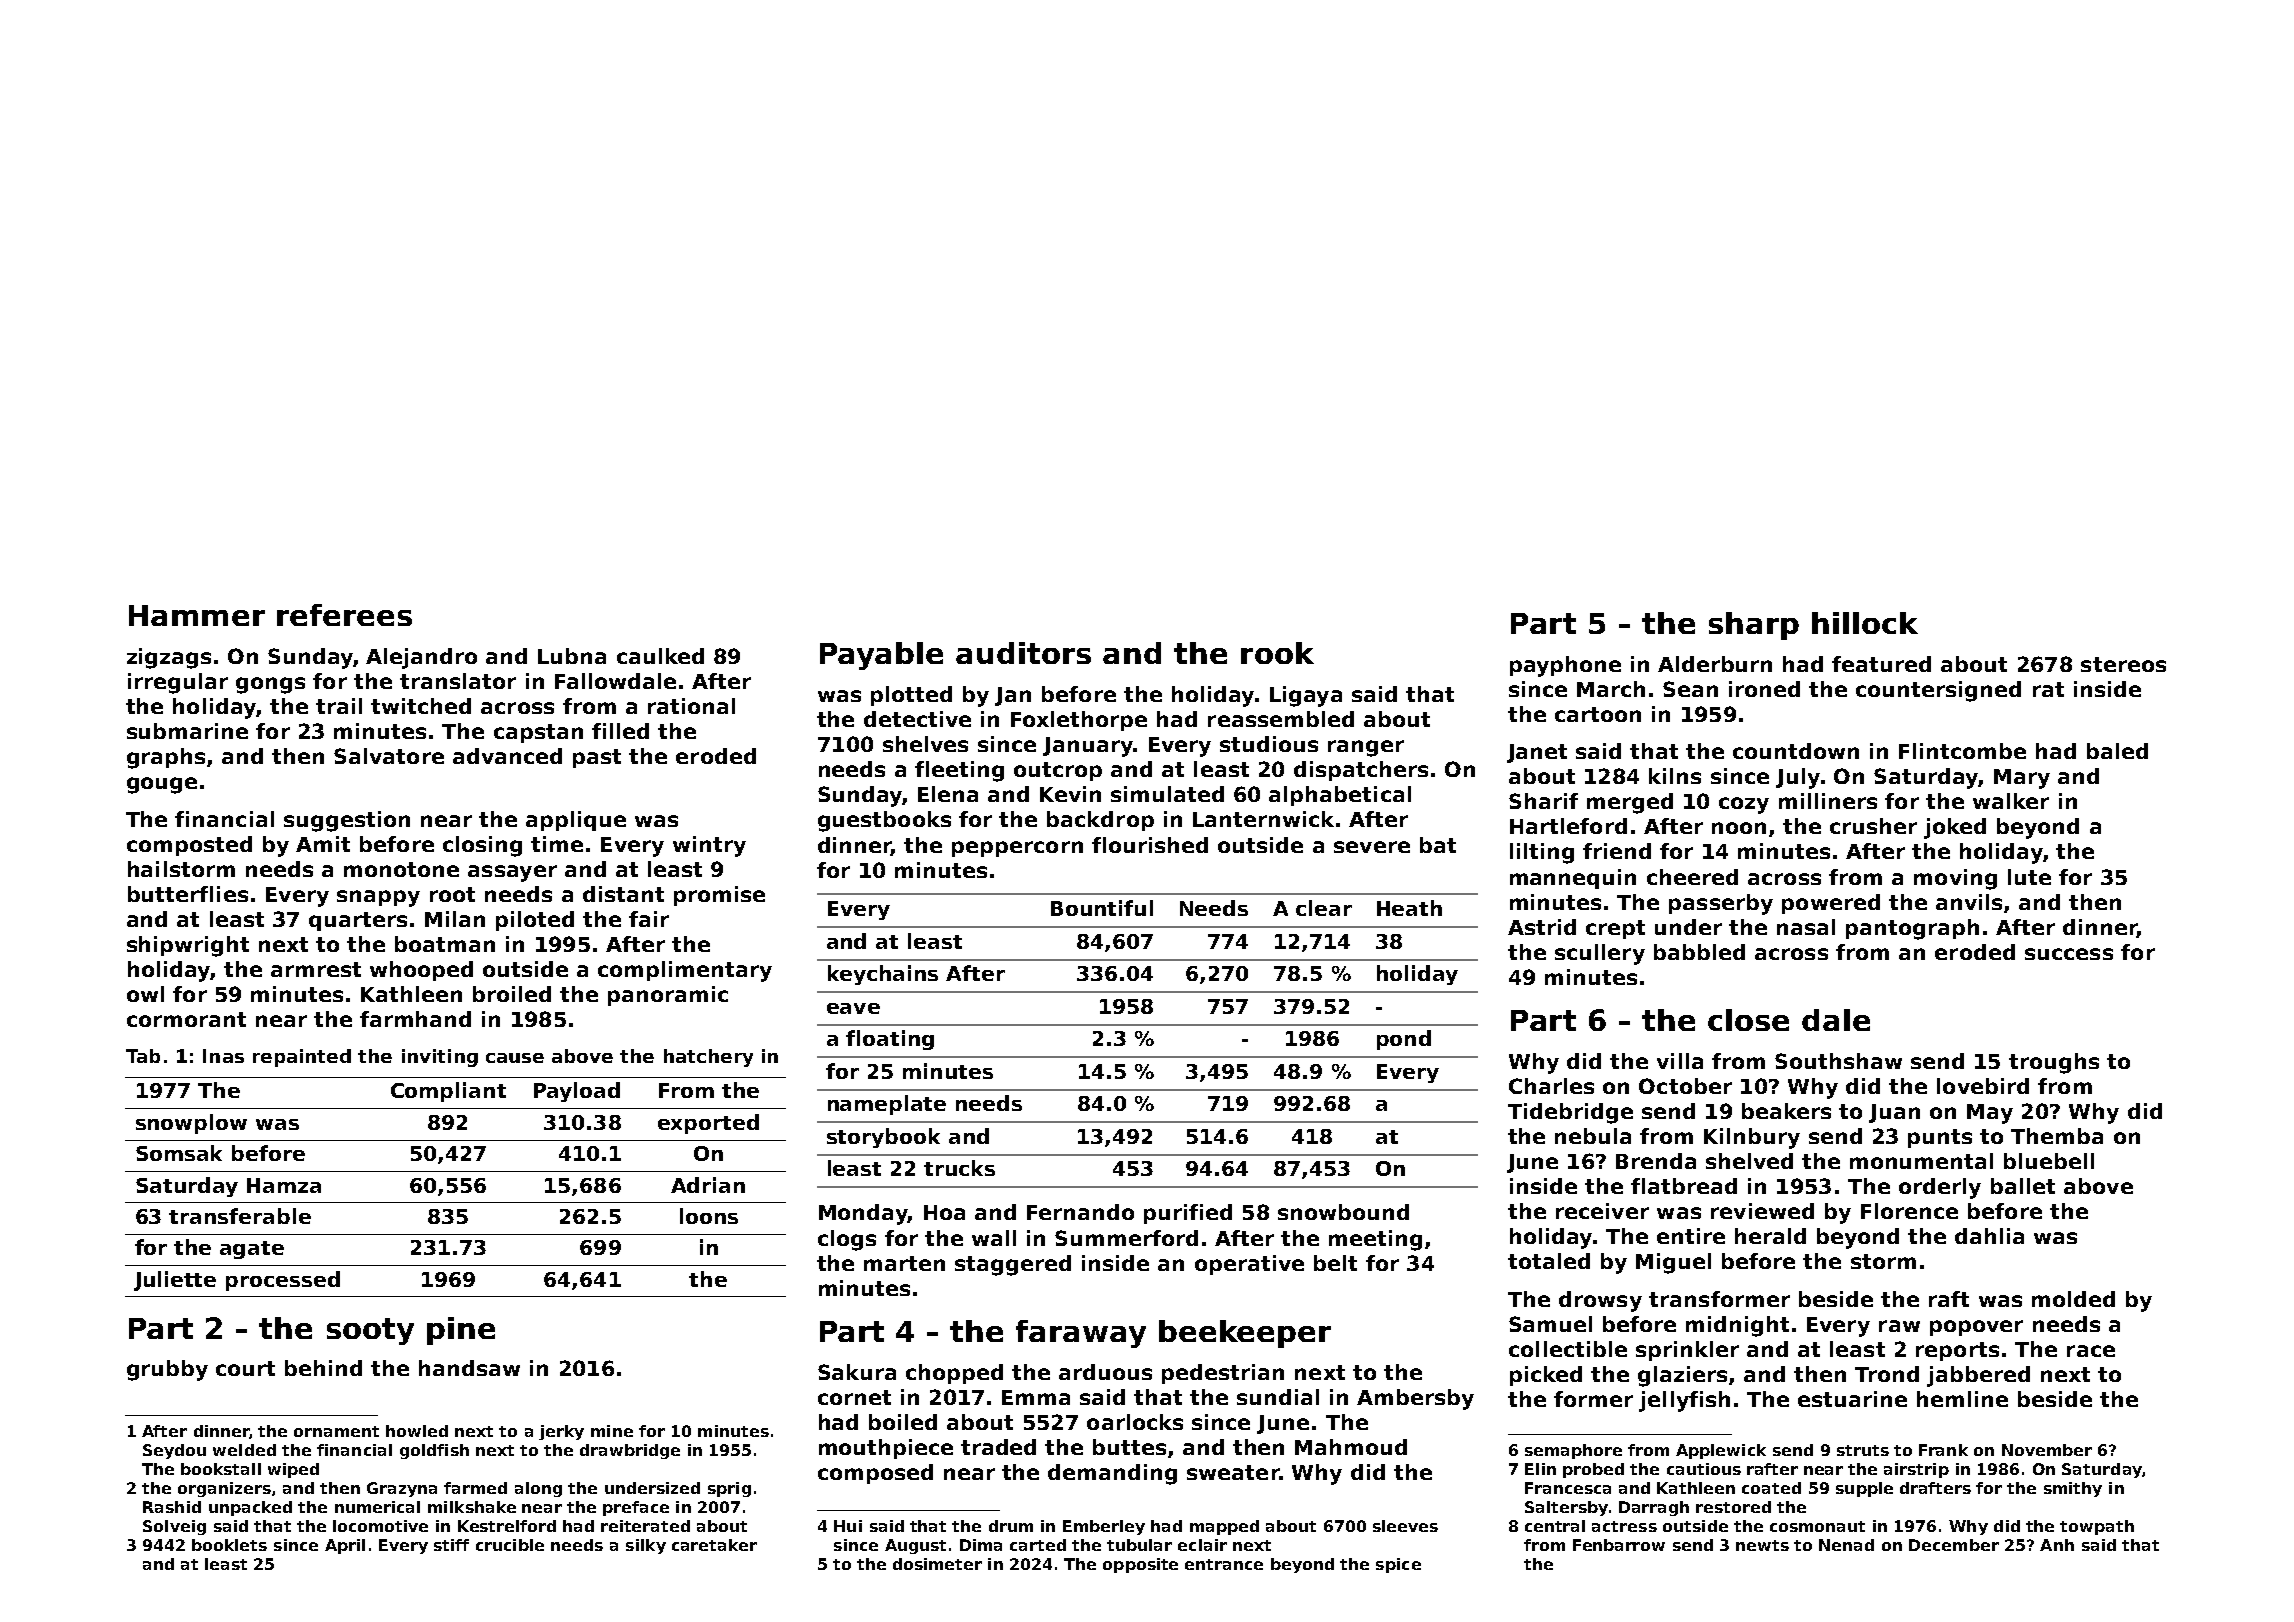 Image resolution: width=2294 pixels, height=1622 pixels. What do you see at coordinates (2023, 1186) in the image?
I see `ballet` at bounding box center [2023, 1186].
